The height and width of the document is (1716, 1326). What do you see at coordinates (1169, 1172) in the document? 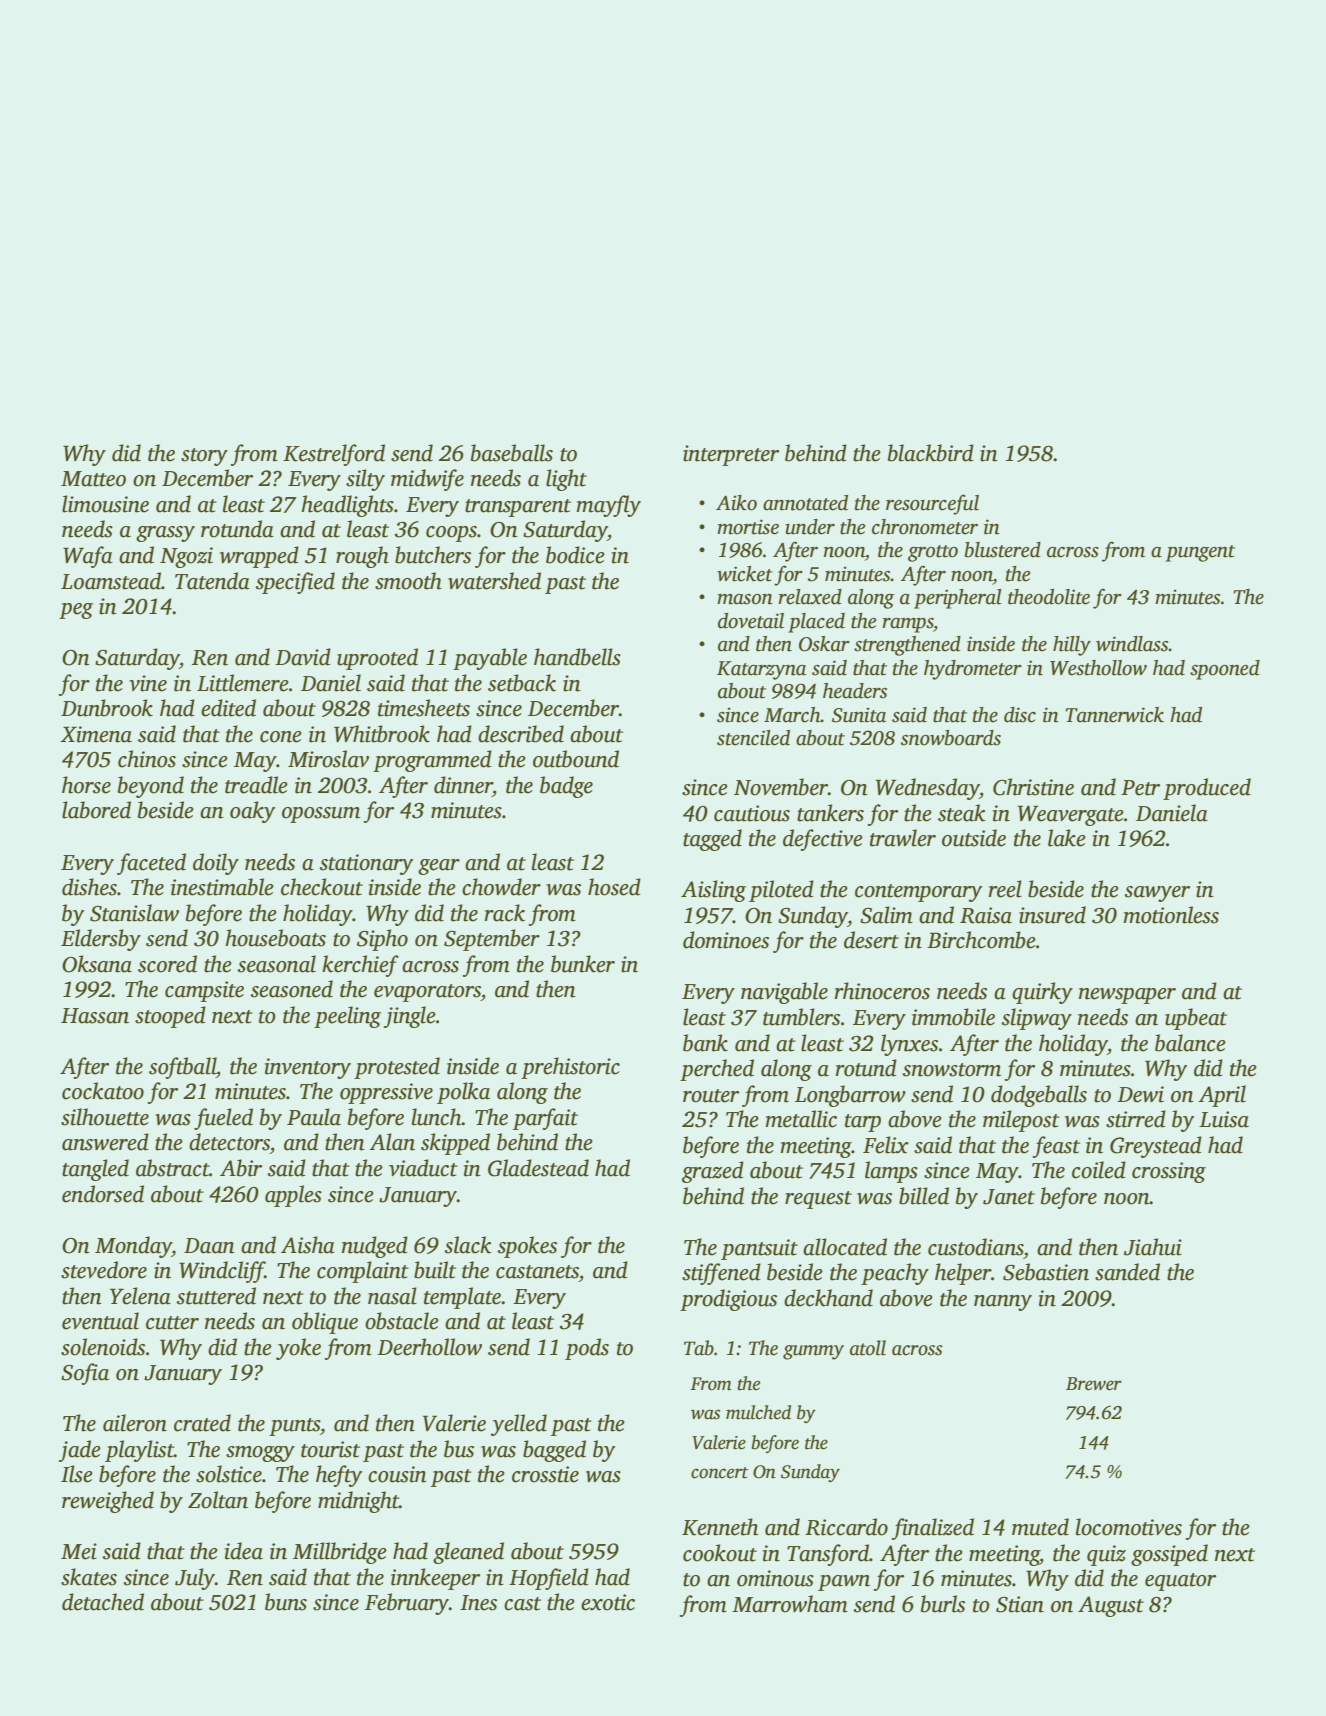
I see `crossing` at bounding box center [1169, 1172].
